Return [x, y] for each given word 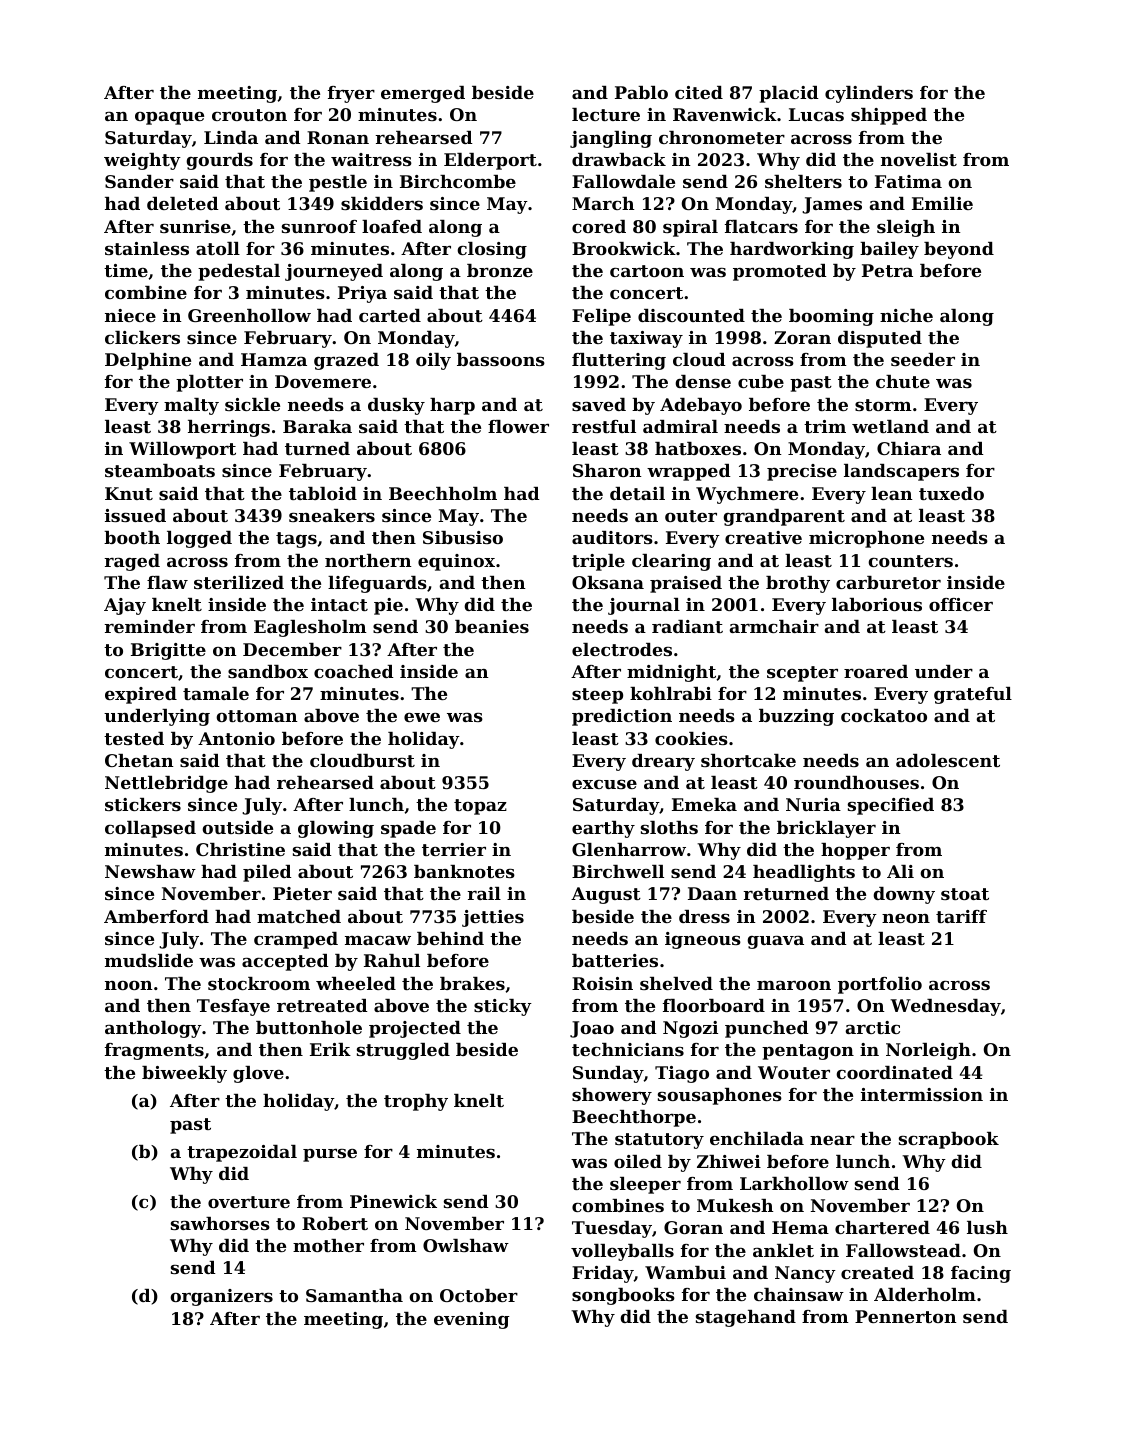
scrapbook [949, 1140]
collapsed [150, 829]
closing [492, 250]
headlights [804, 873]
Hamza [274, 359]
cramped [296, 940]
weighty [142, 161]
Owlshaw [466, 1245]
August [606, 895]
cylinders [869, 94]
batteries [615, 960]
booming [831, 317]
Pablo [641, 92]
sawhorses [220, 1223]
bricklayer [826, 829]
